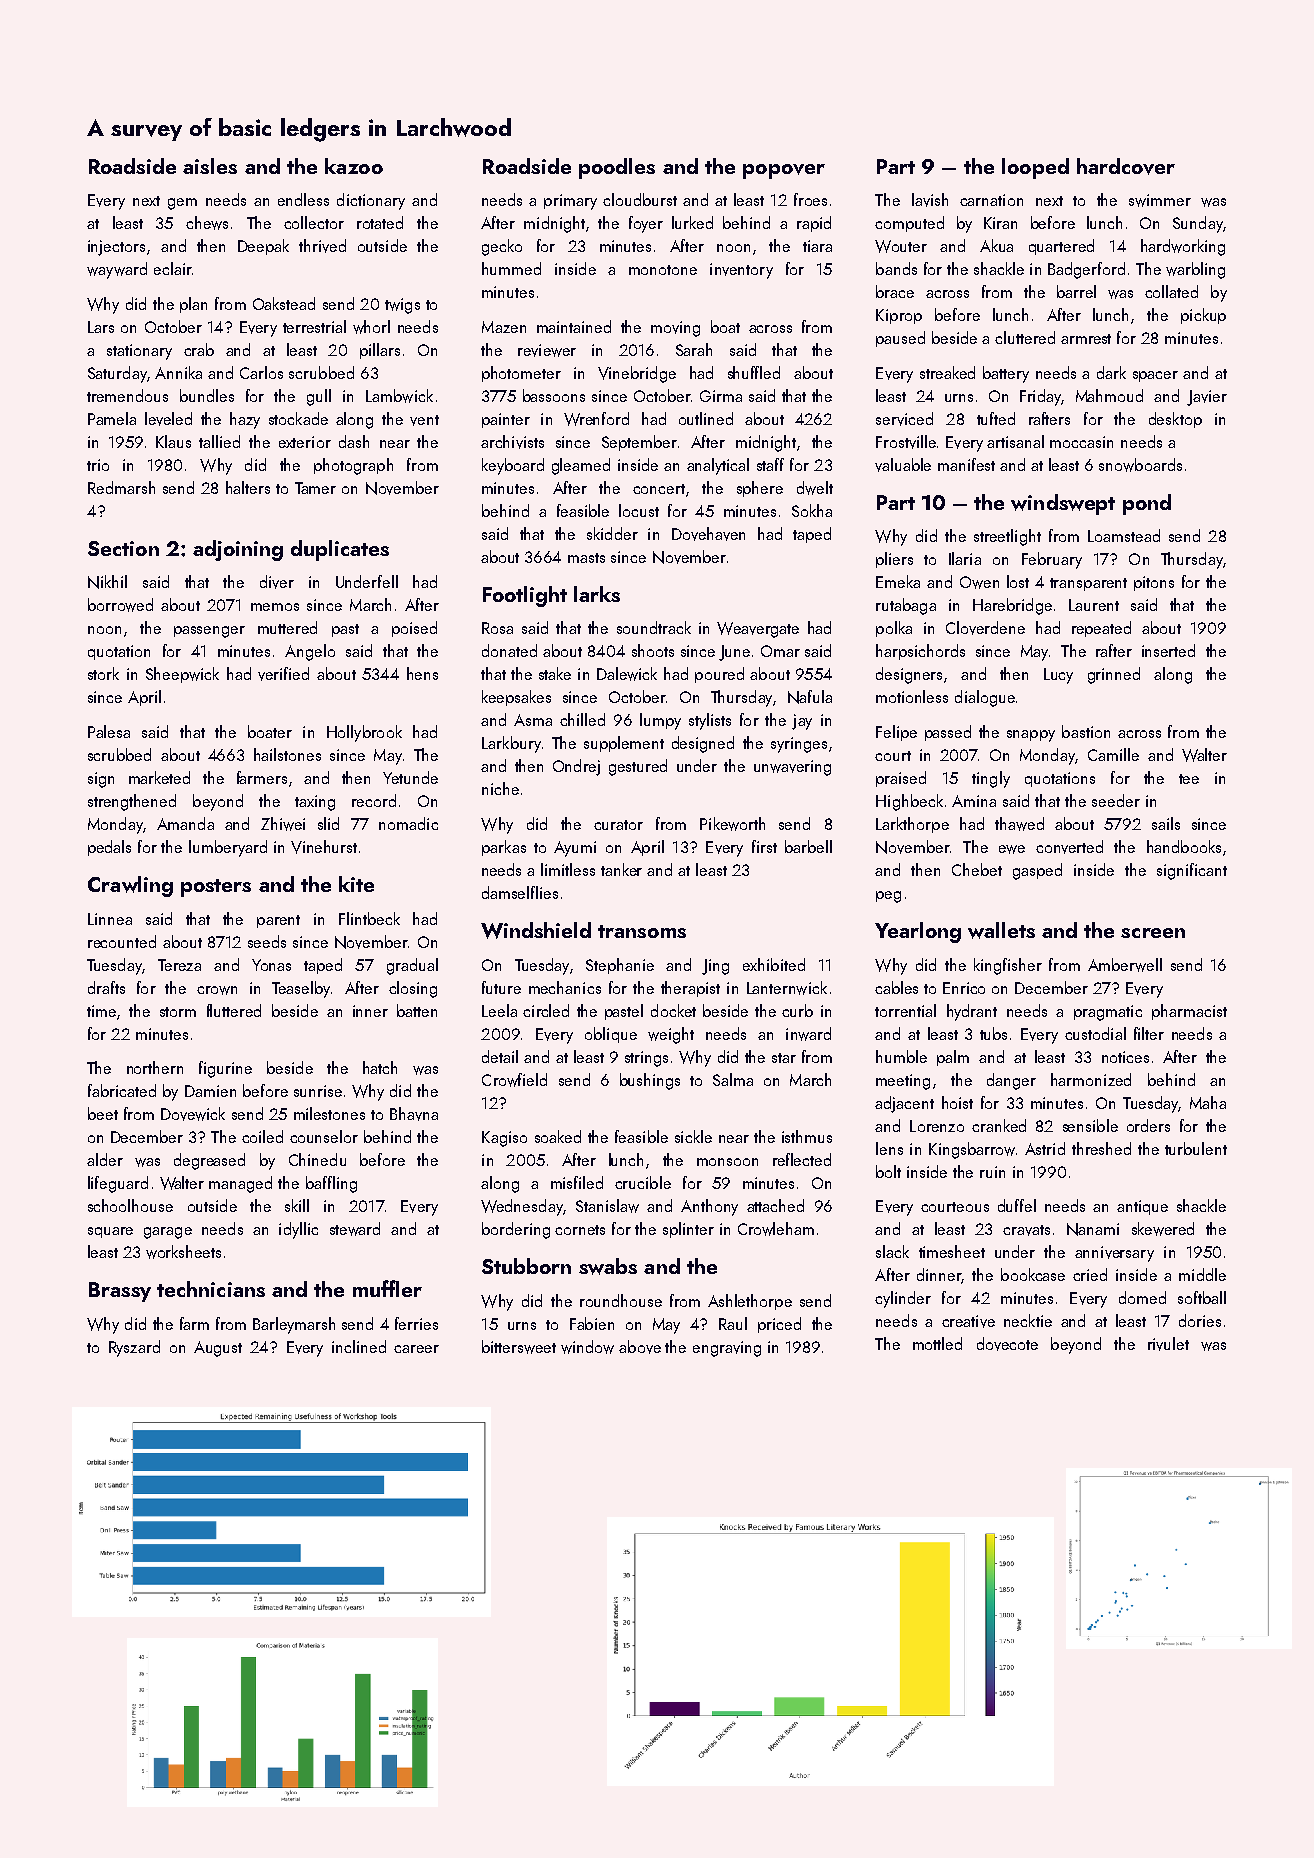  Describe the element at coordinates (1189, 779) in the screenshot. I see `tee` at that location.
